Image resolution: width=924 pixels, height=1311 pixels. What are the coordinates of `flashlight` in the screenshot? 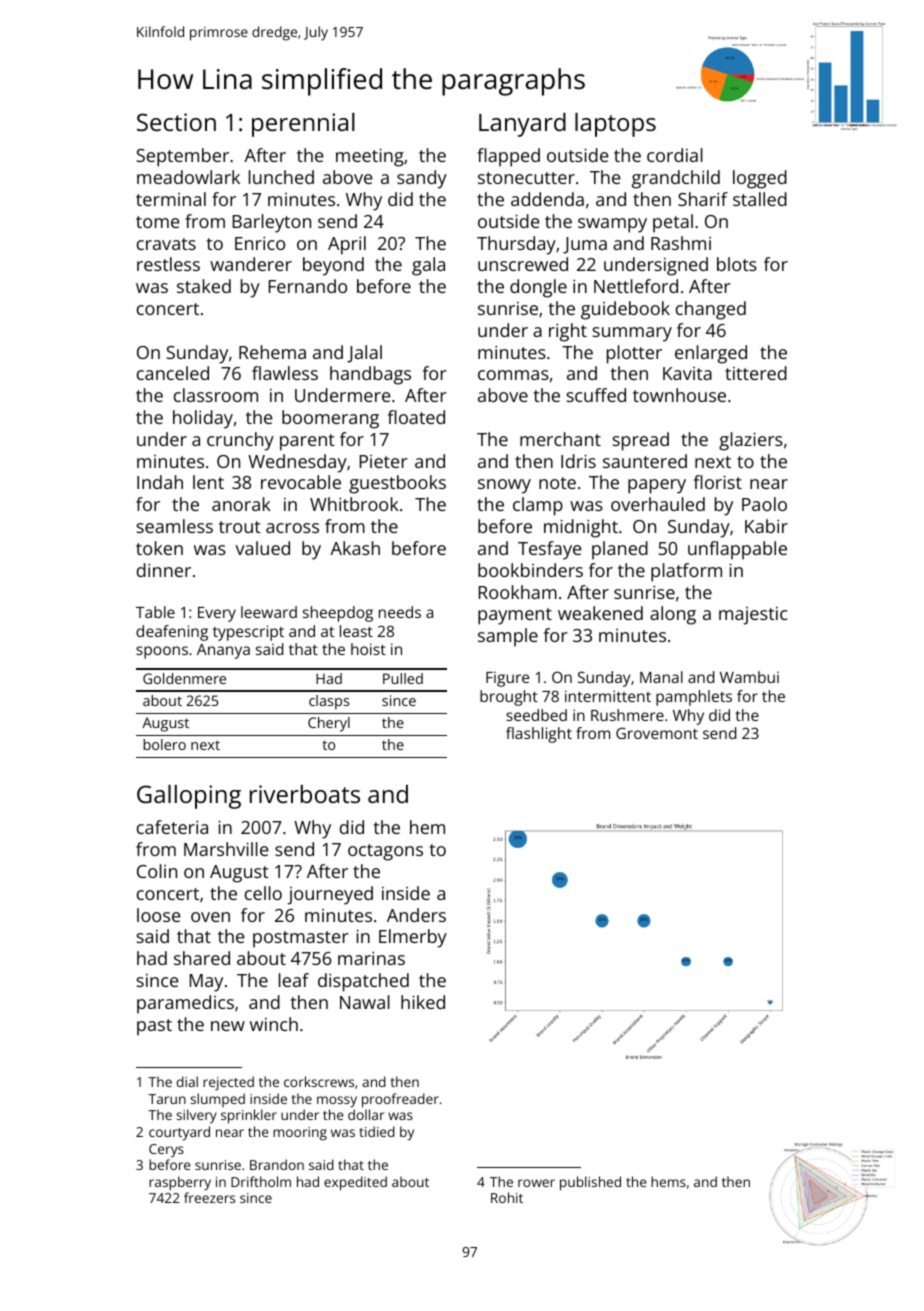 It's located at (539, 735).
